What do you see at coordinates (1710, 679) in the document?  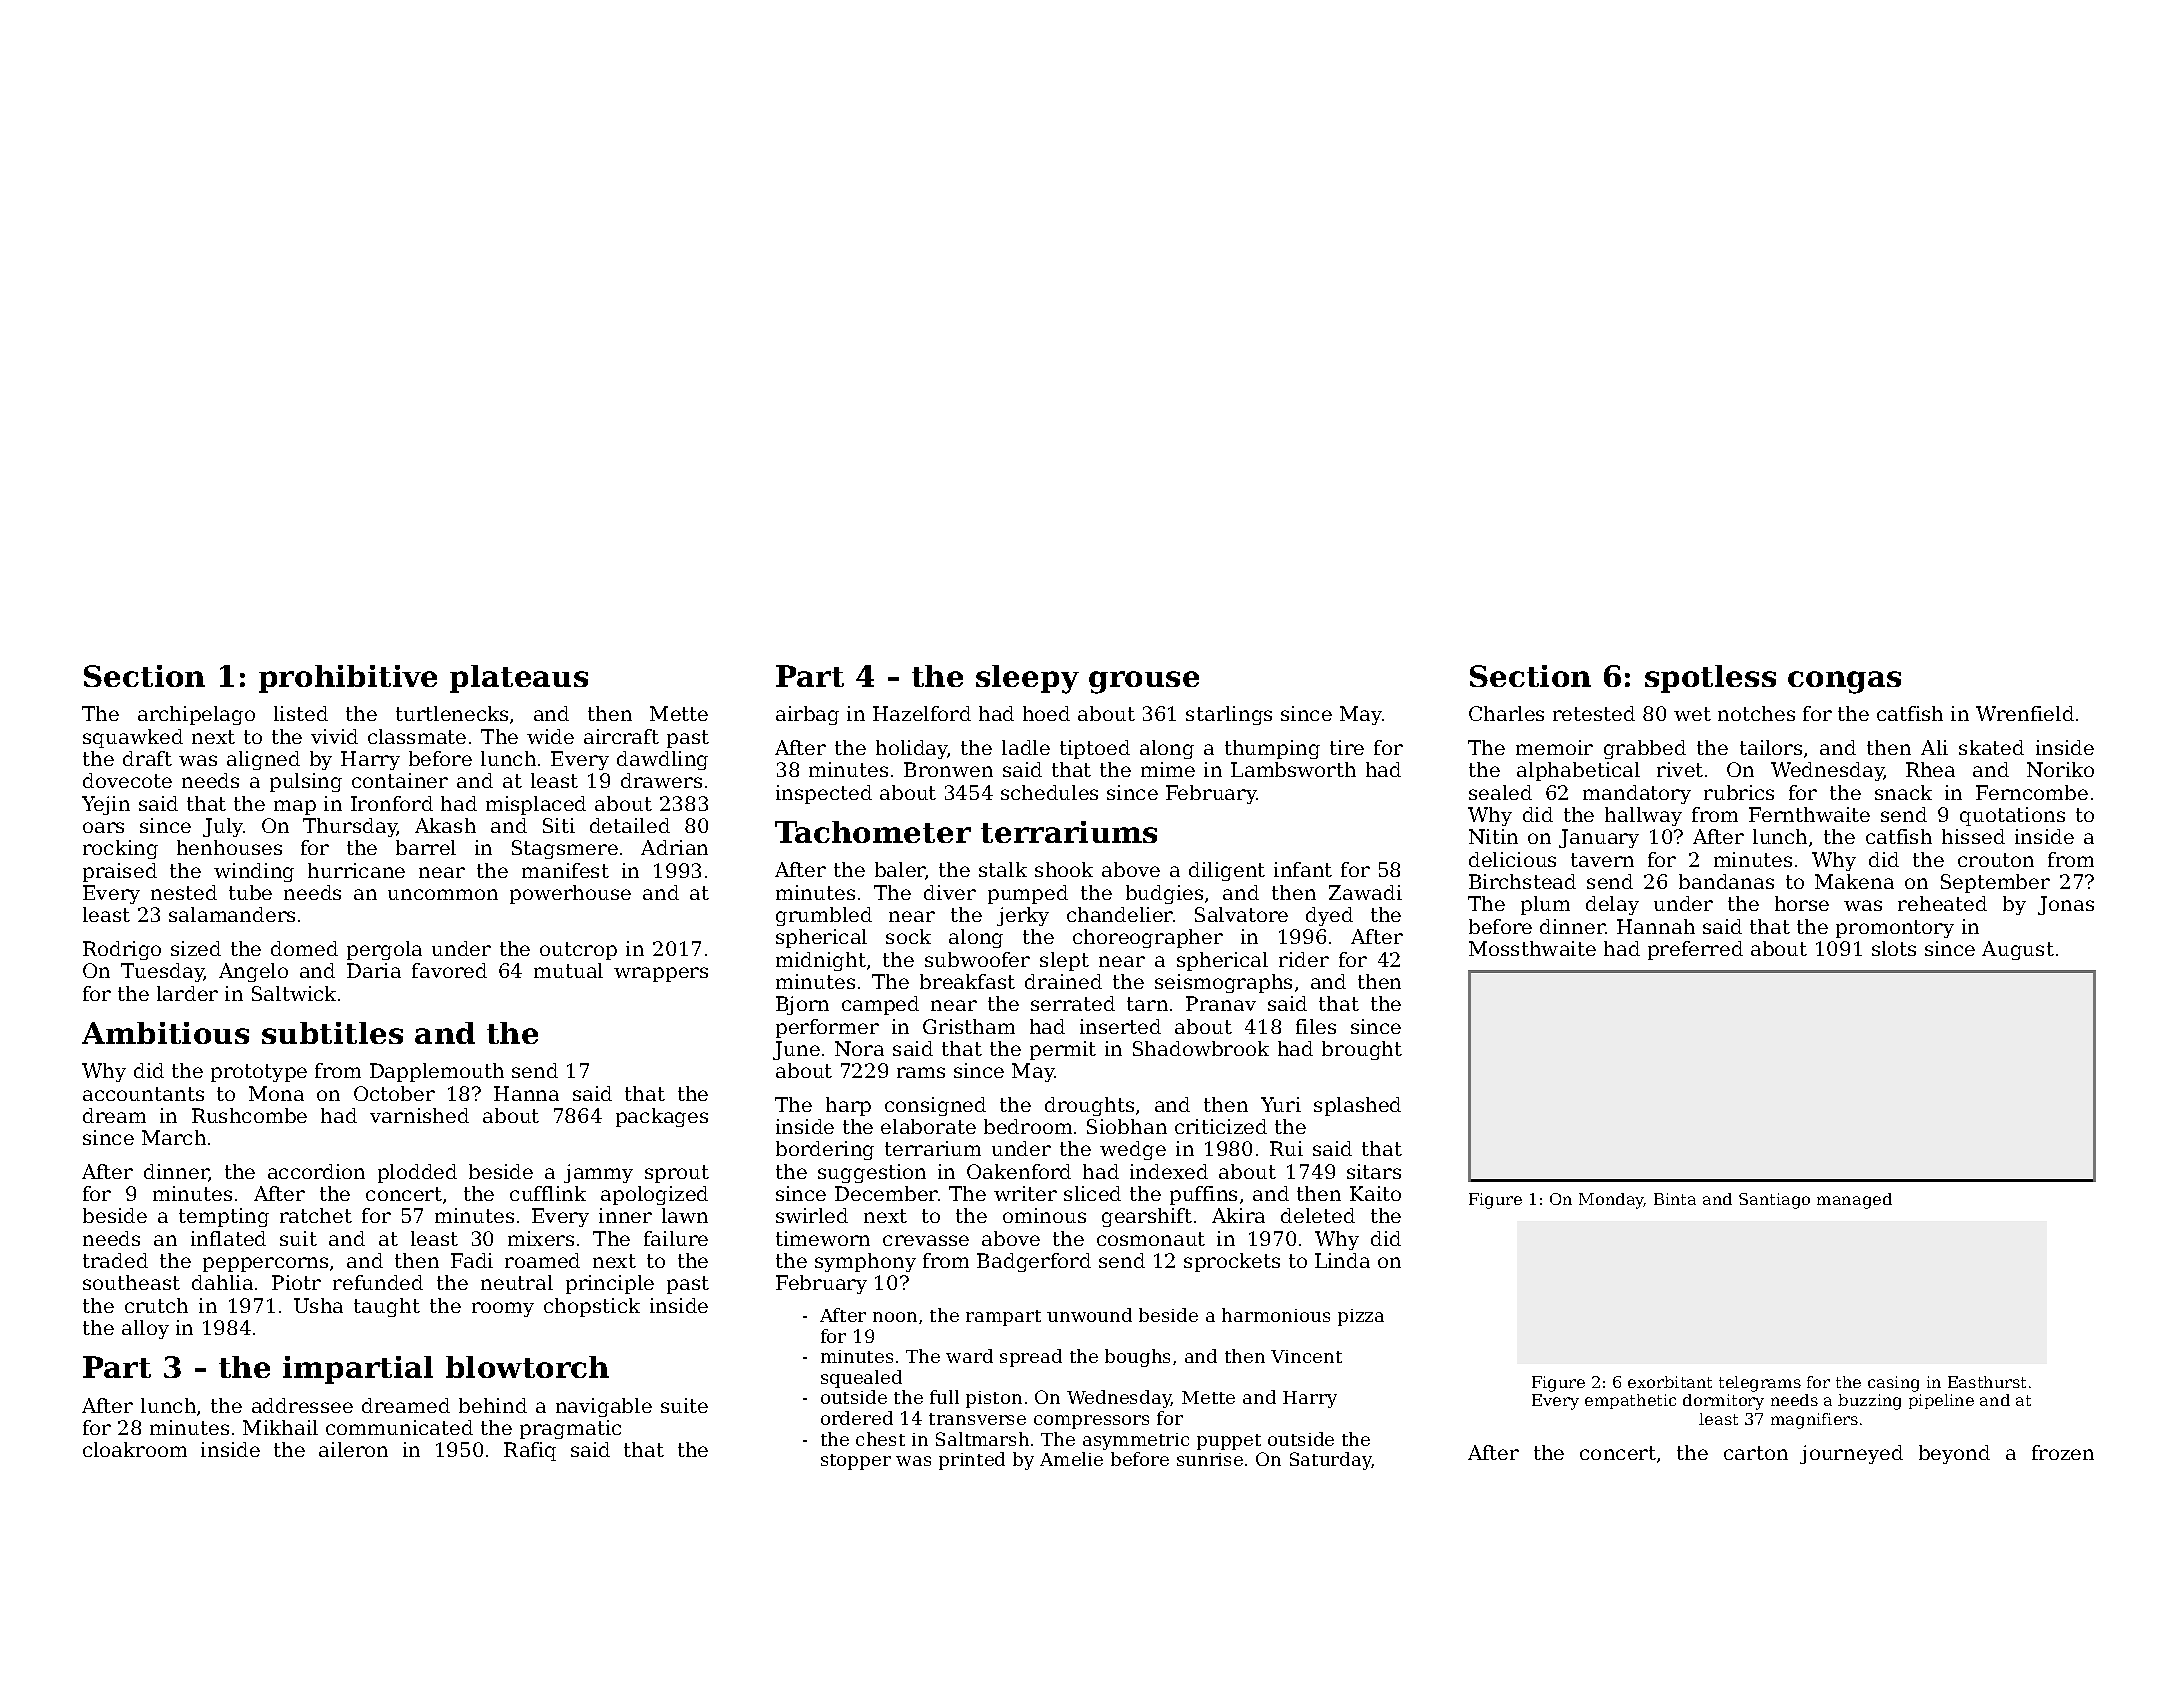 I see `spotless` at bounding box center [1710, 679].
